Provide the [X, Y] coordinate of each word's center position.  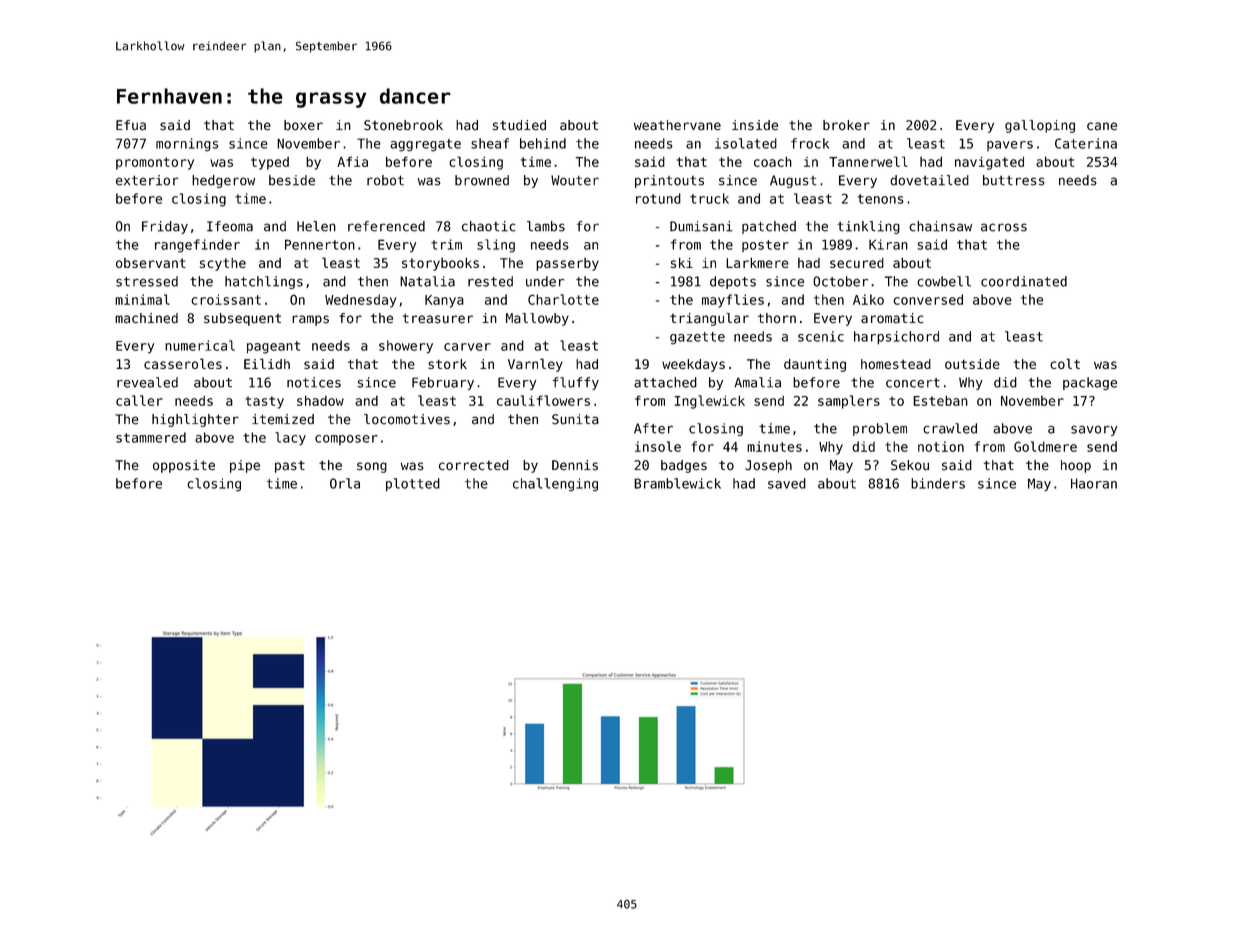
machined [146, 318]
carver [467, 347]
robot [385, 180]
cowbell [944, 281]
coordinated [1024, 281]
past [290, 467]
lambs [546, 226]
